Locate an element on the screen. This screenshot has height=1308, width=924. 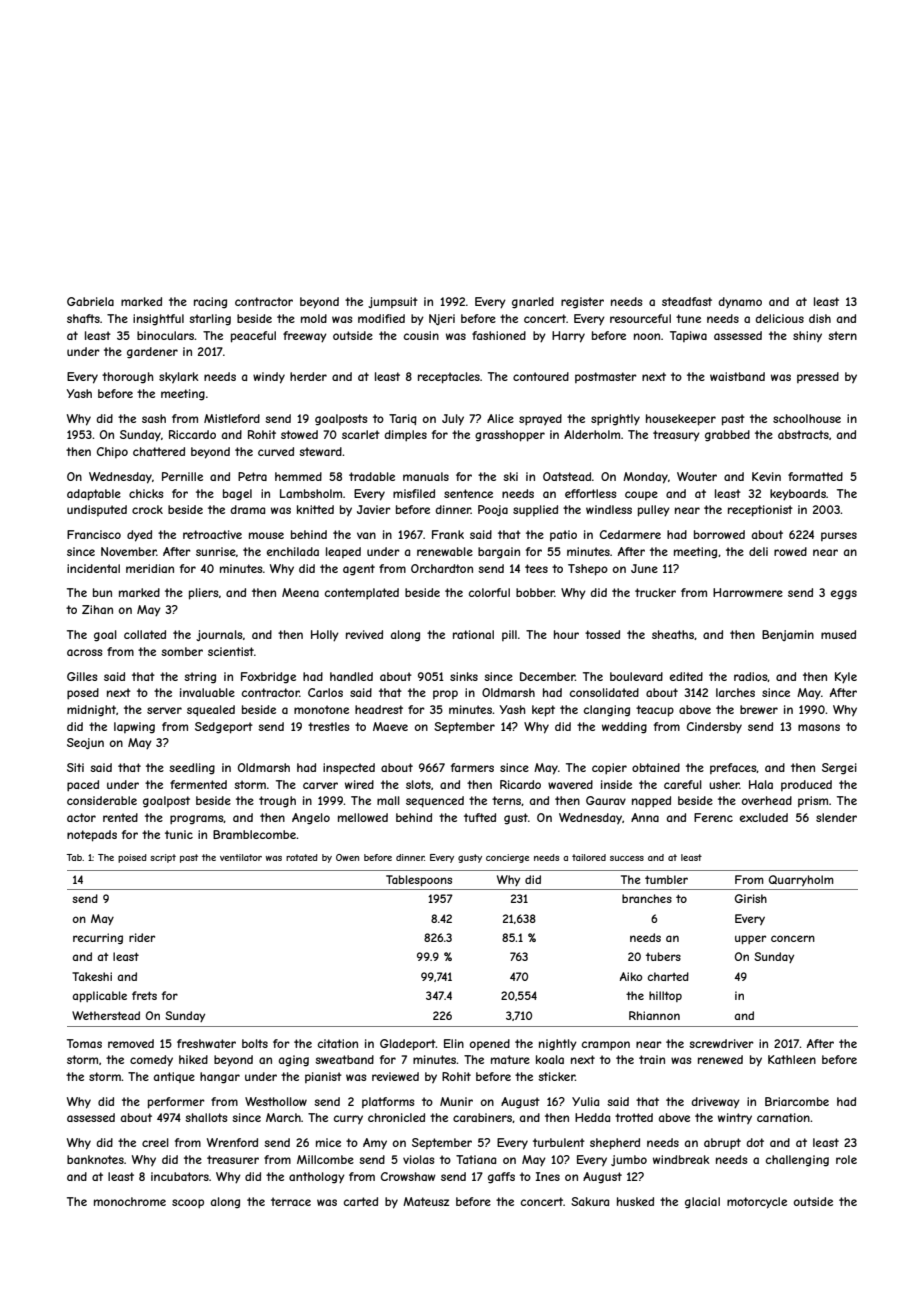
Wouter is located at coordinates (697, 476).
